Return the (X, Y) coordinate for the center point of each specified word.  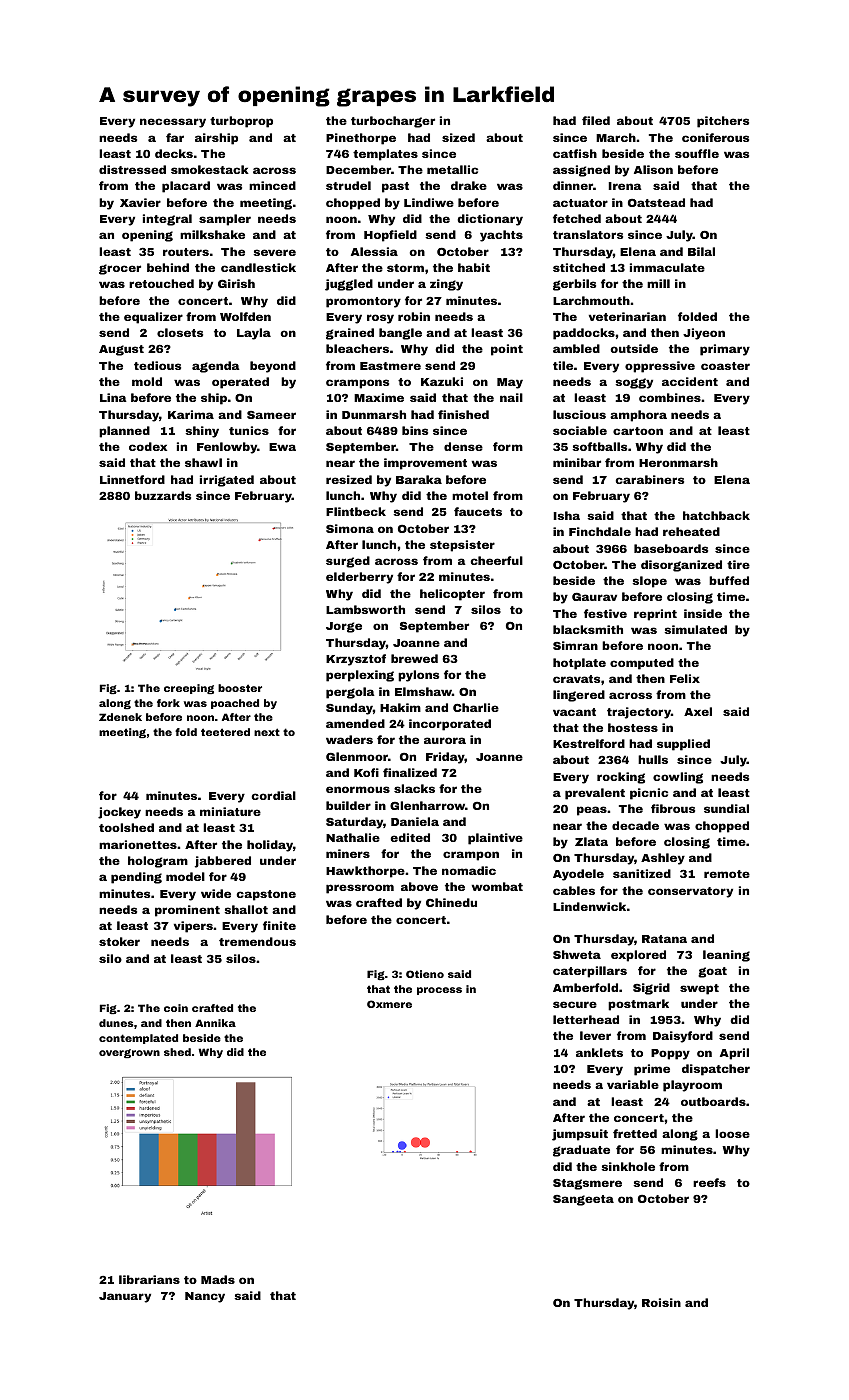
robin (414, 316)
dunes (116, 1023)
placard (186, 187)
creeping (189, 689)
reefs (709, 1182)
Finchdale (600, 531)
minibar (577, 462)
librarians (149, 1279)
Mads (218, 1279)
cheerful (497, 560)
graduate (581, 1151)
